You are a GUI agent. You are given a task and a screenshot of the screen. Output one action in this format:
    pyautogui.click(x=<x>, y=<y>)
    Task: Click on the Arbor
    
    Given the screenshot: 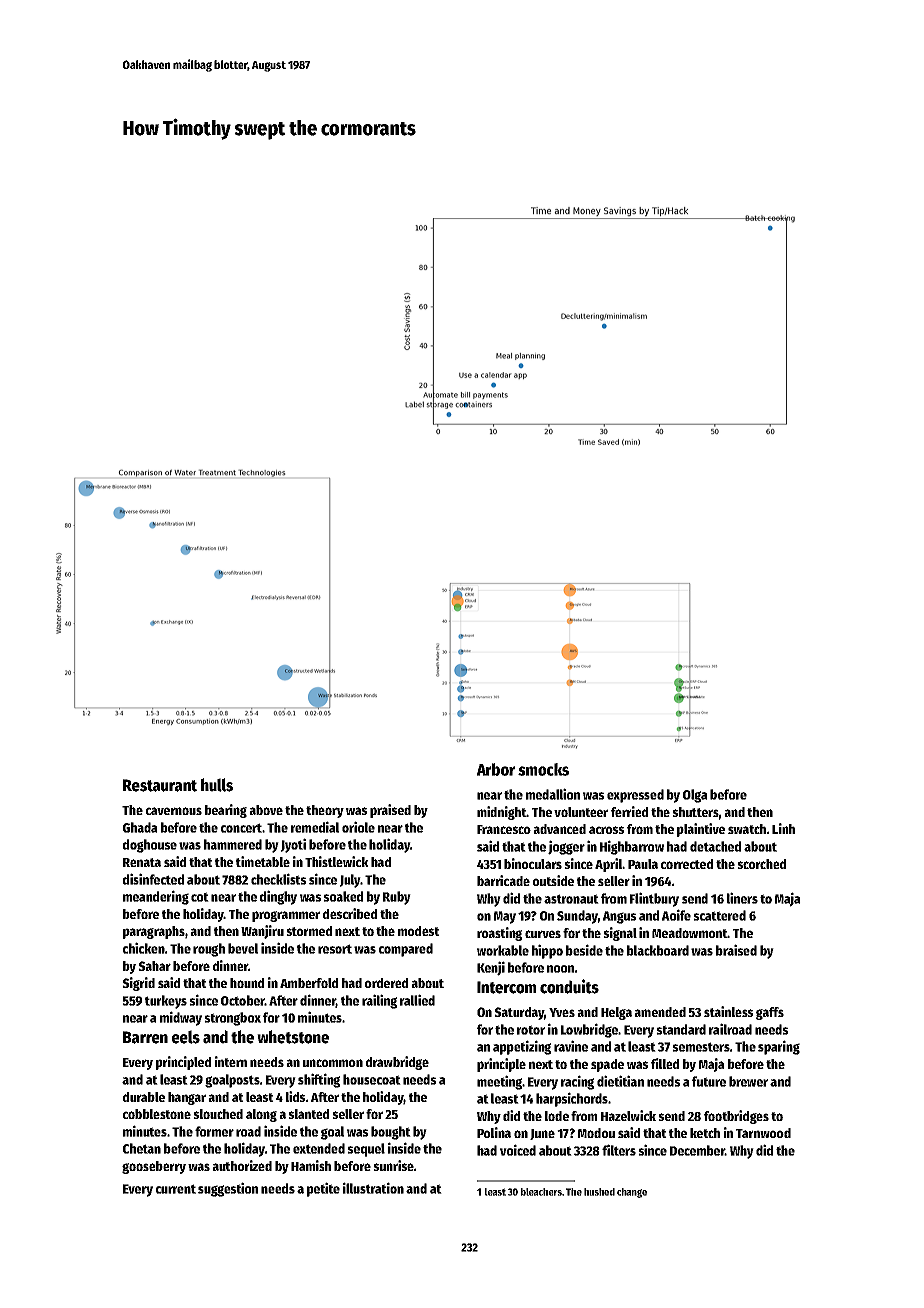 What is the action you would take?
    pyautogui.click(x=496, y=769)
